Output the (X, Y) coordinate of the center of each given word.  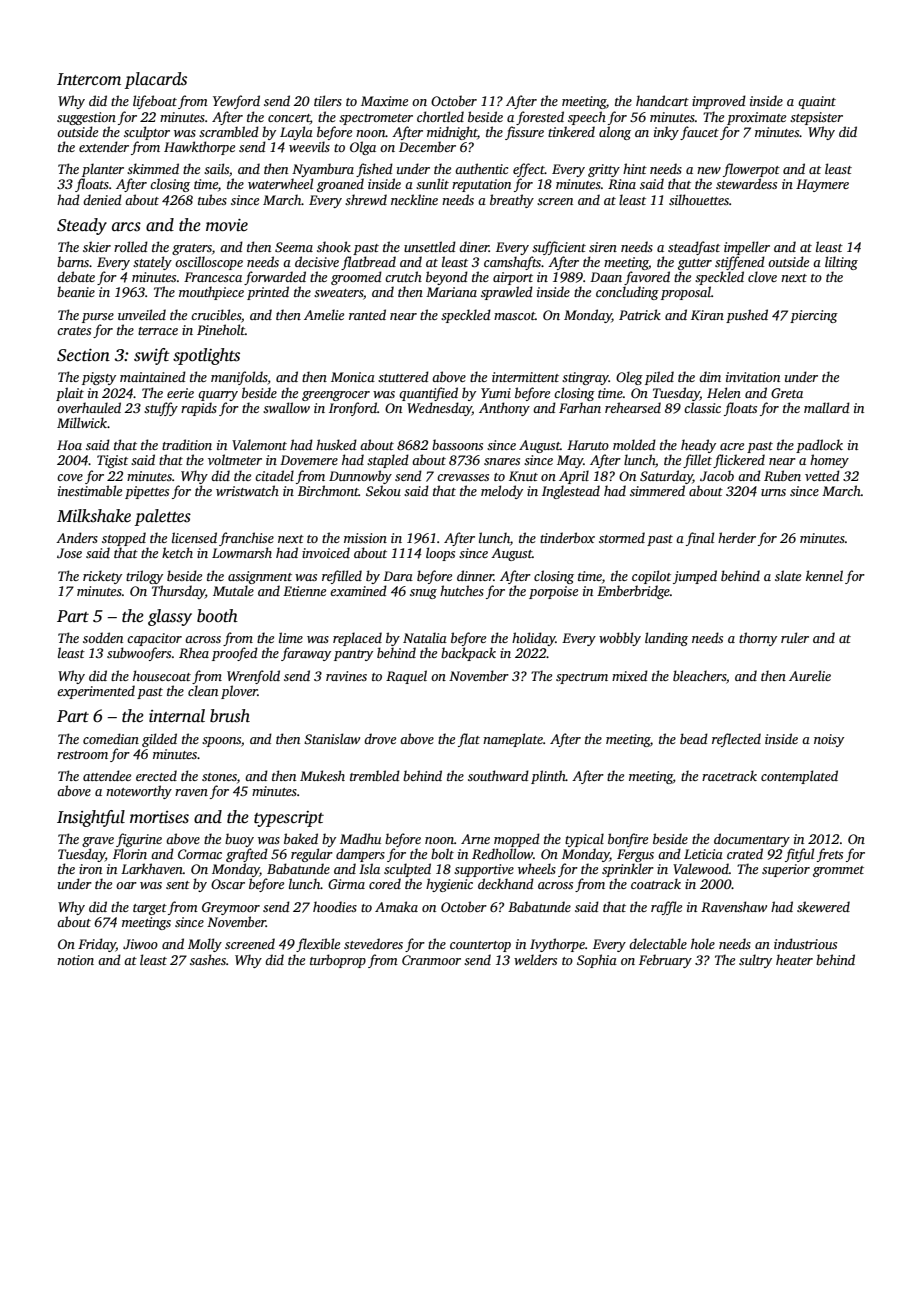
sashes (208, 959)
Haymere (822, 185)
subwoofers (139, 654)
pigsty (99, 378)
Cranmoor (431, 960)
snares (502, 461)
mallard (827, 407)
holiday (534, 639)
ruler (795, 637)
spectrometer (376, 119)
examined (358, 590)
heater (794, 959)
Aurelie (810, 675)
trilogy (144, 577)
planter (103, 170)
